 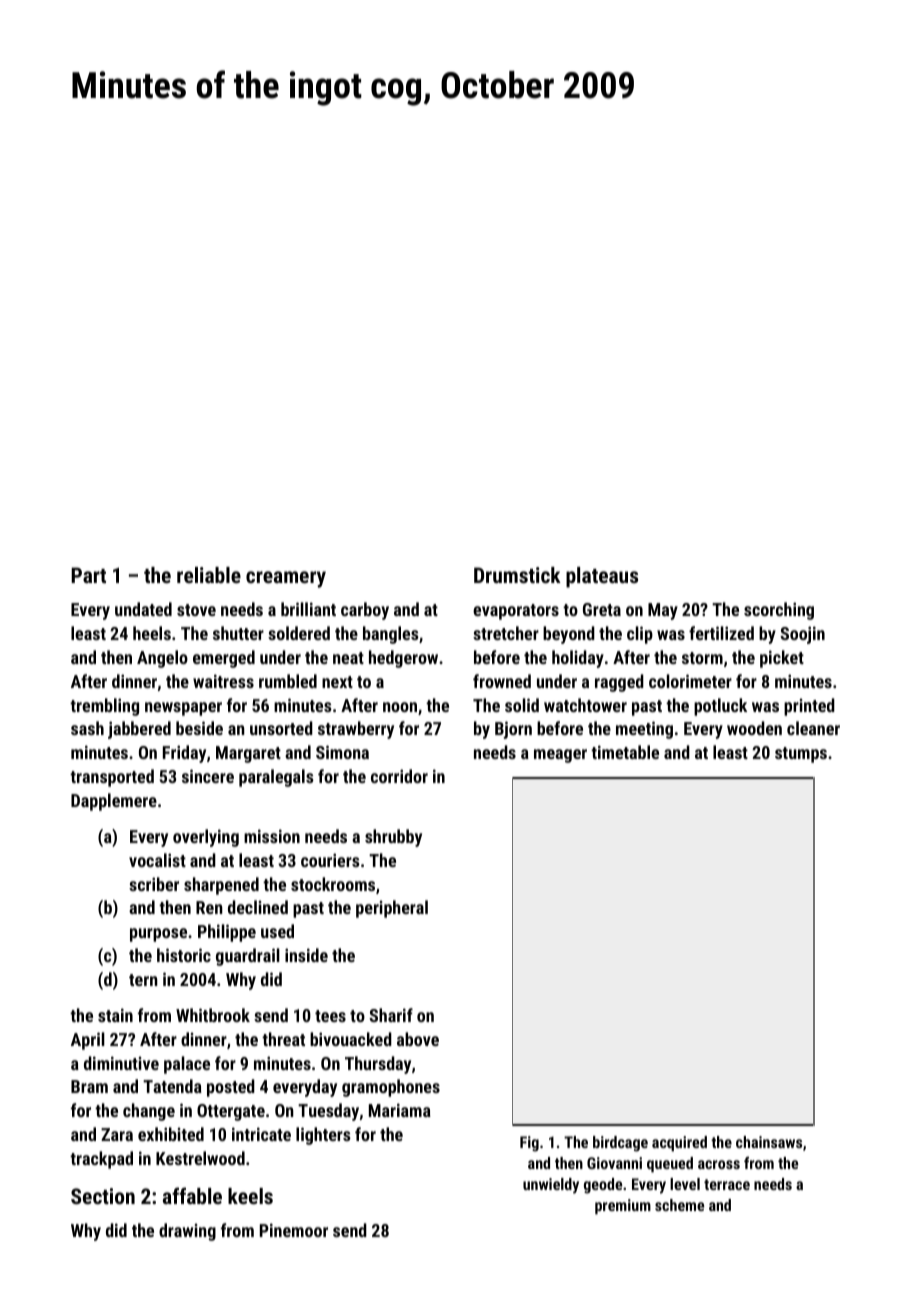 What do you see at coordinates (333, 884) in the image?
I see `stockrooms` at bounding box center [333, 884].
